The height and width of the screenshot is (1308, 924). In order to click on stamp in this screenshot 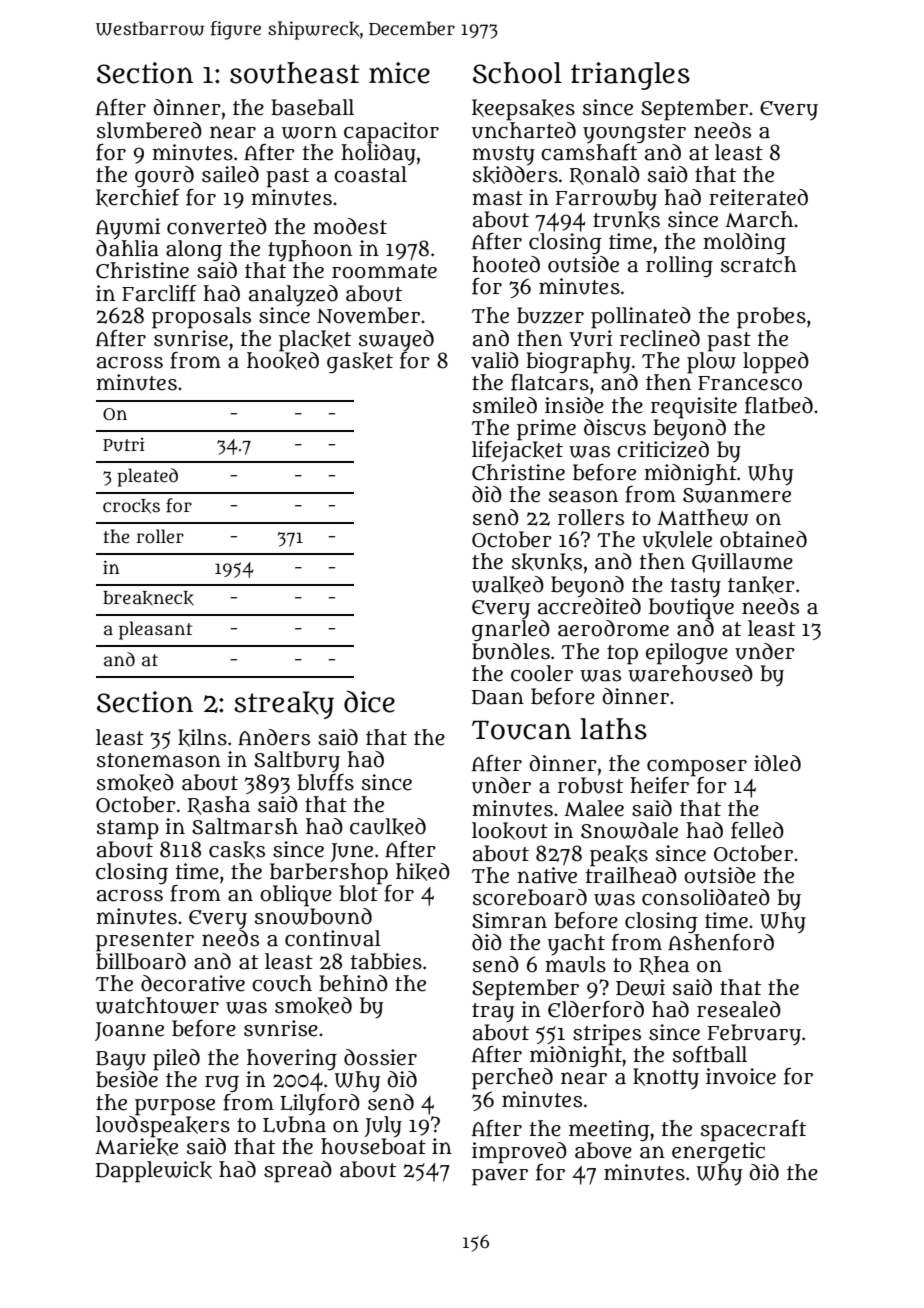, I will do `click(128, 830)`.
